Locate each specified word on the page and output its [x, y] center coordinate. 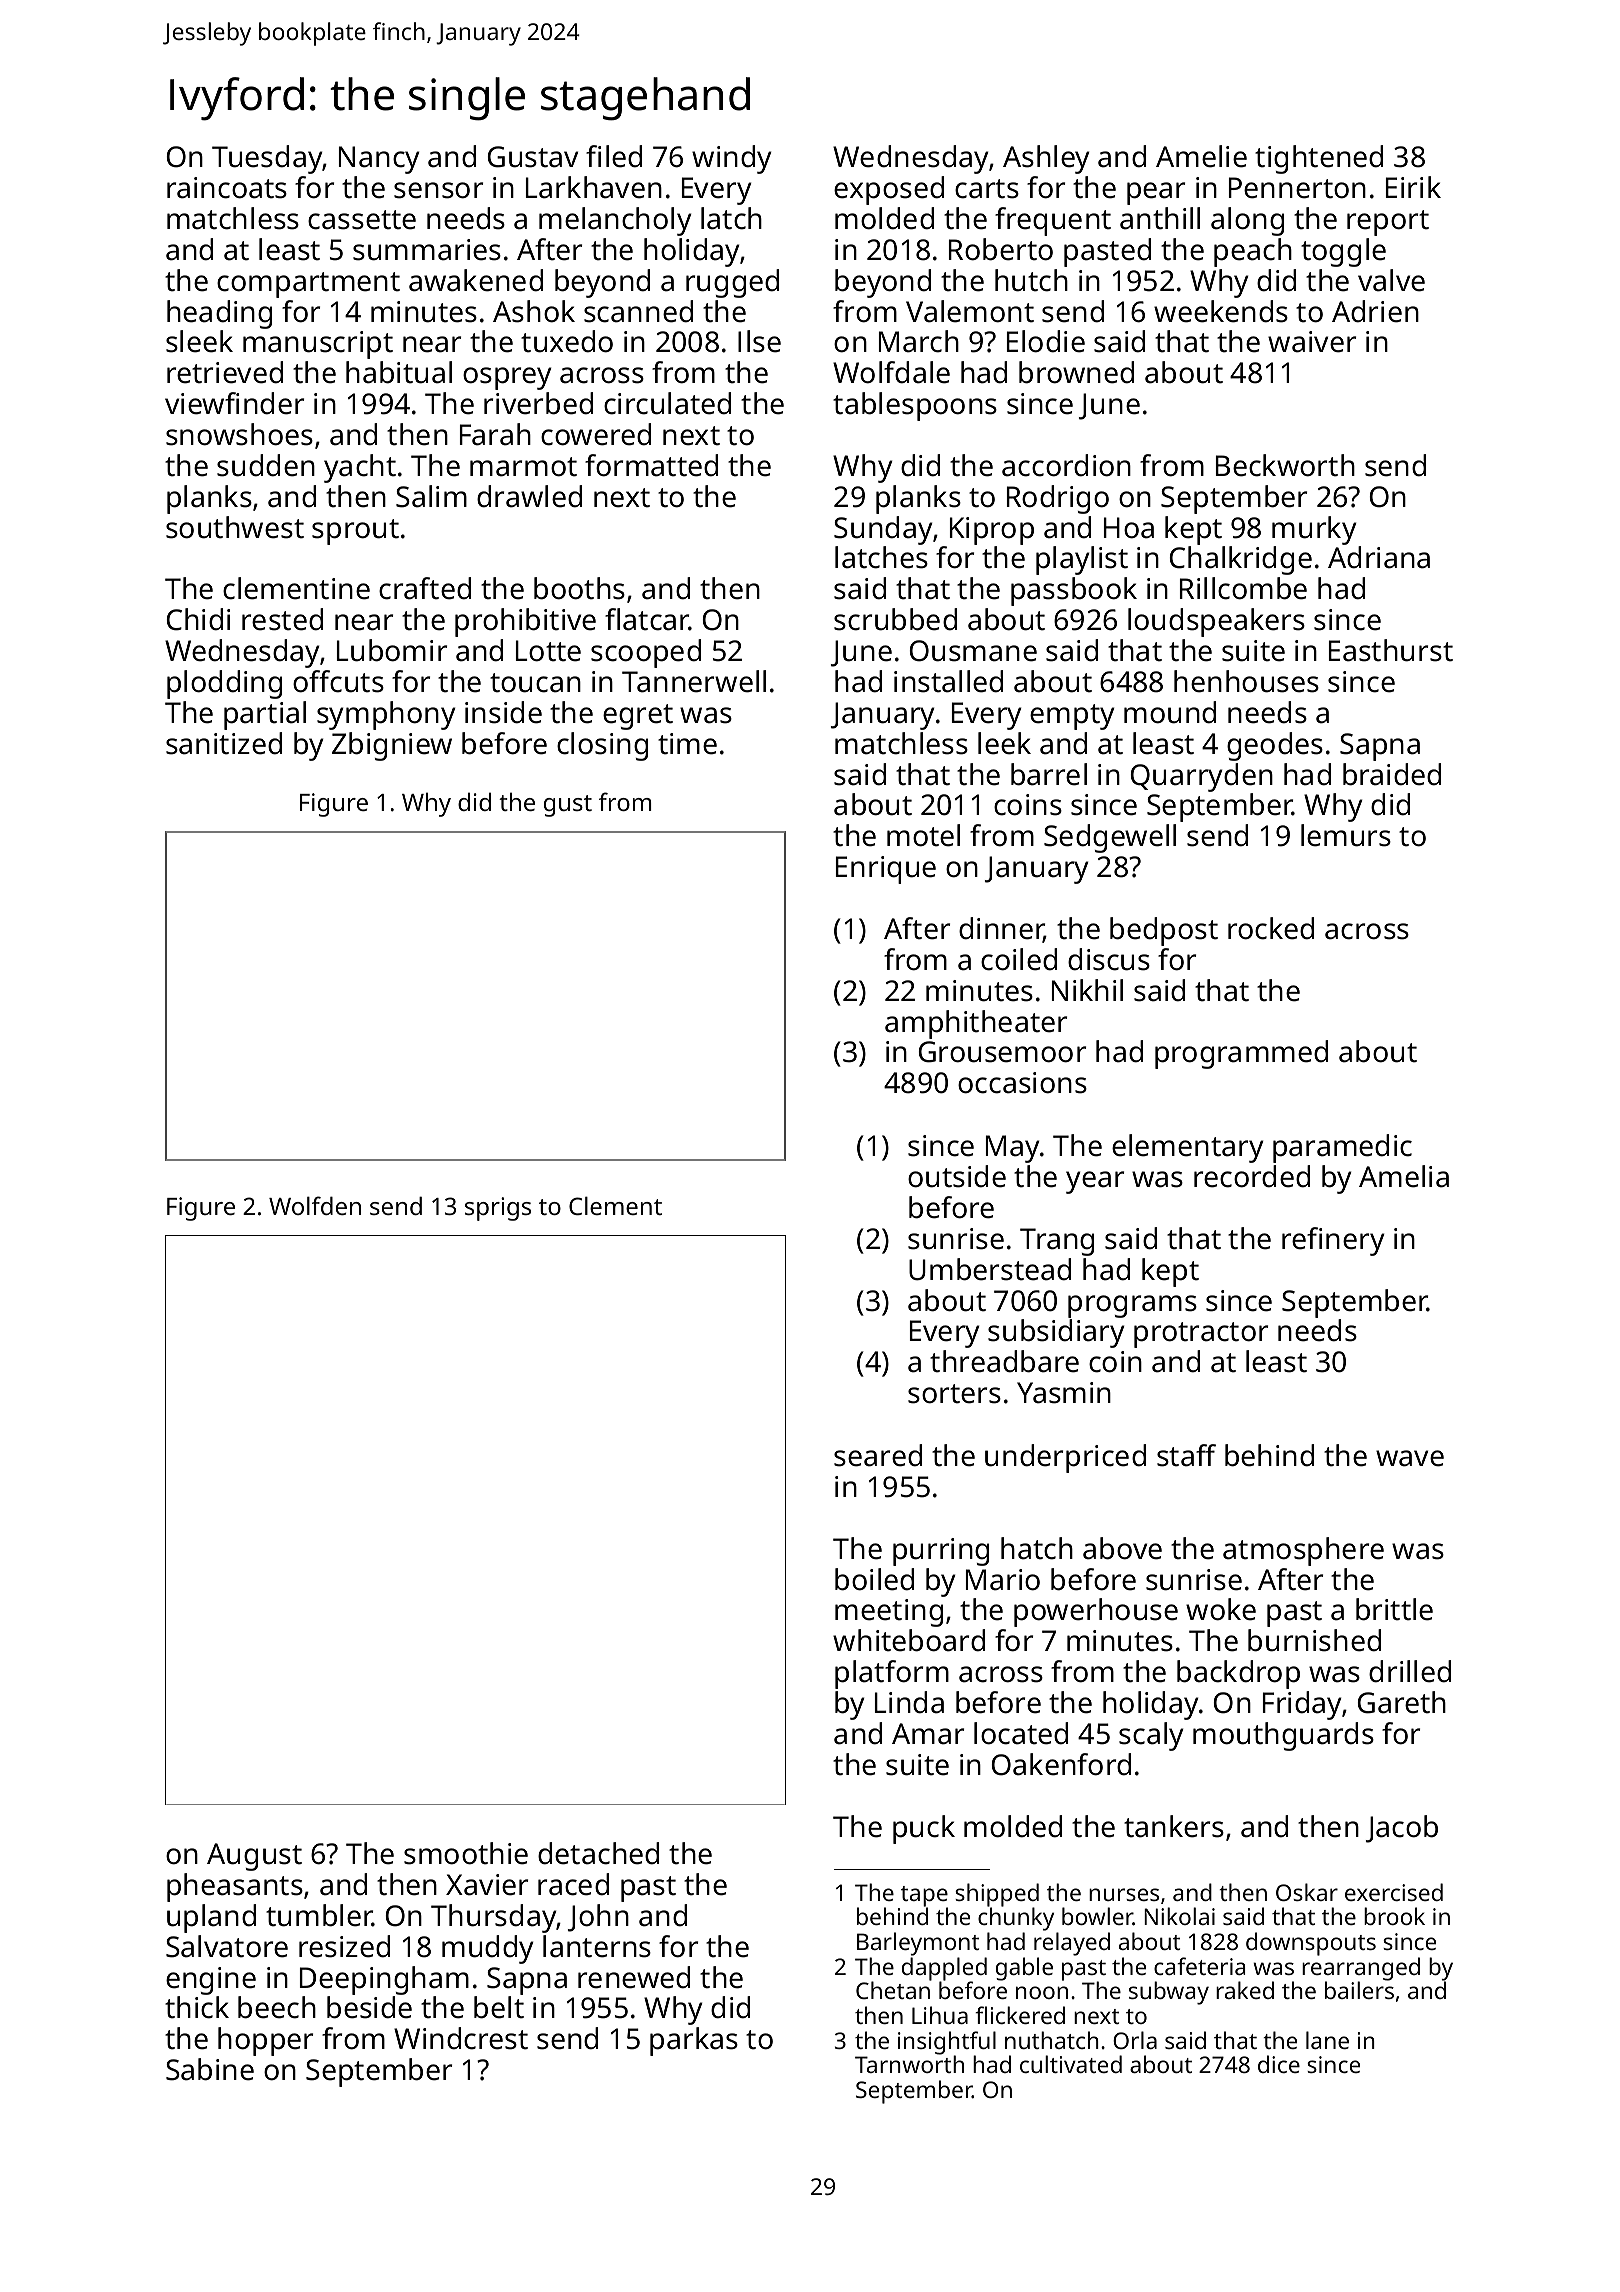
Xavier [487, 1885]
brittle [1394, 1609]
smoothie [466, 1853]
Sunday [883, 530]
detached [598, 1853]
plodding [224, 684]
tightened [1319, 159]
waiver [1312, 342]
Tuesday [267, 159]
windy [732, 159]
